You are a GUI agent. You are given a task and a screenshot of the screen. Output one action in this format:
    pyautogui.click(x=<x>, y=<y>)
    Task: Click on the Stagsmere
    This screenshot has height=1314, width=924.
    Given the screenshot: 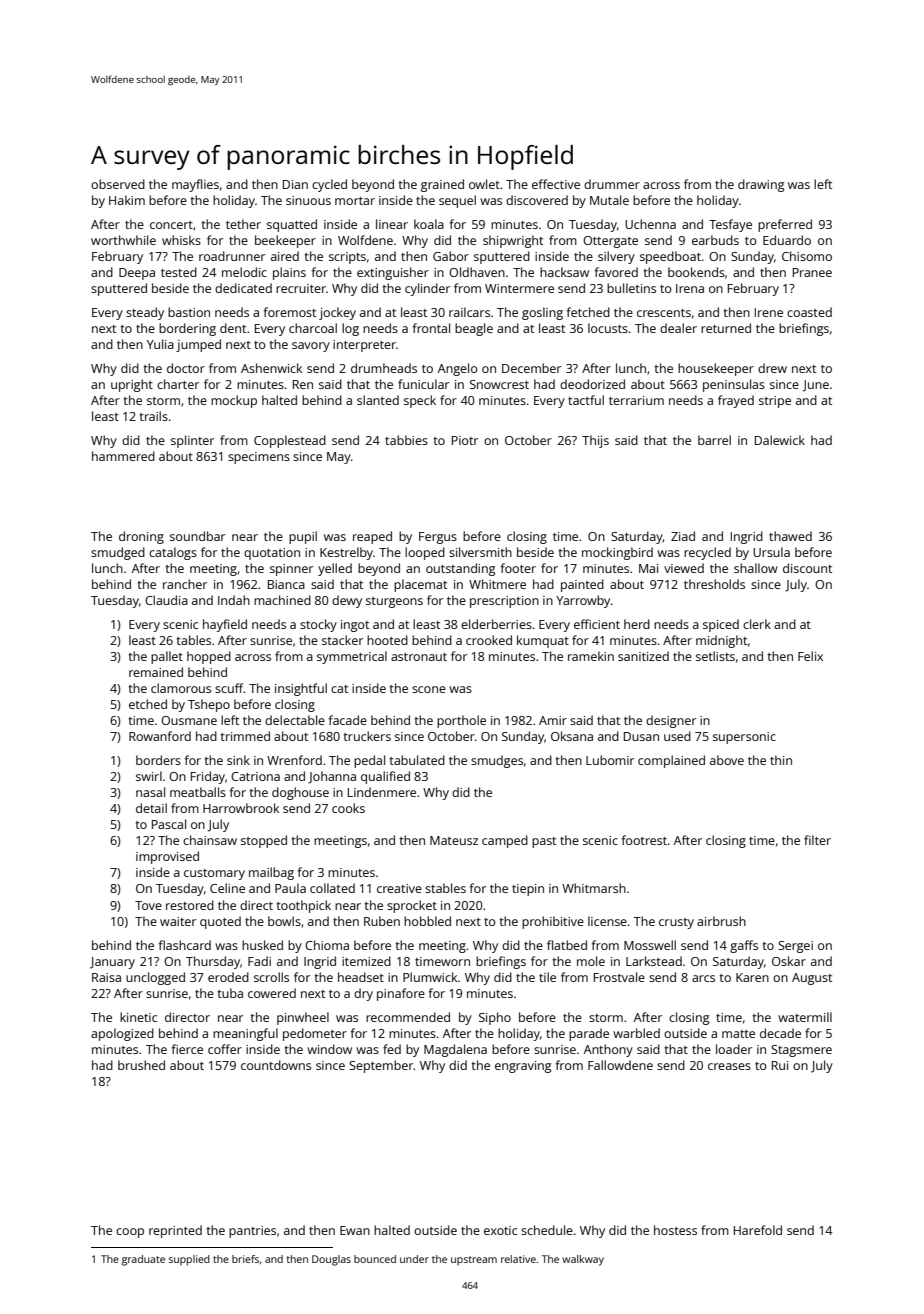 What is the action you would take?
    pyautogui.click(x=801, y=1051)
